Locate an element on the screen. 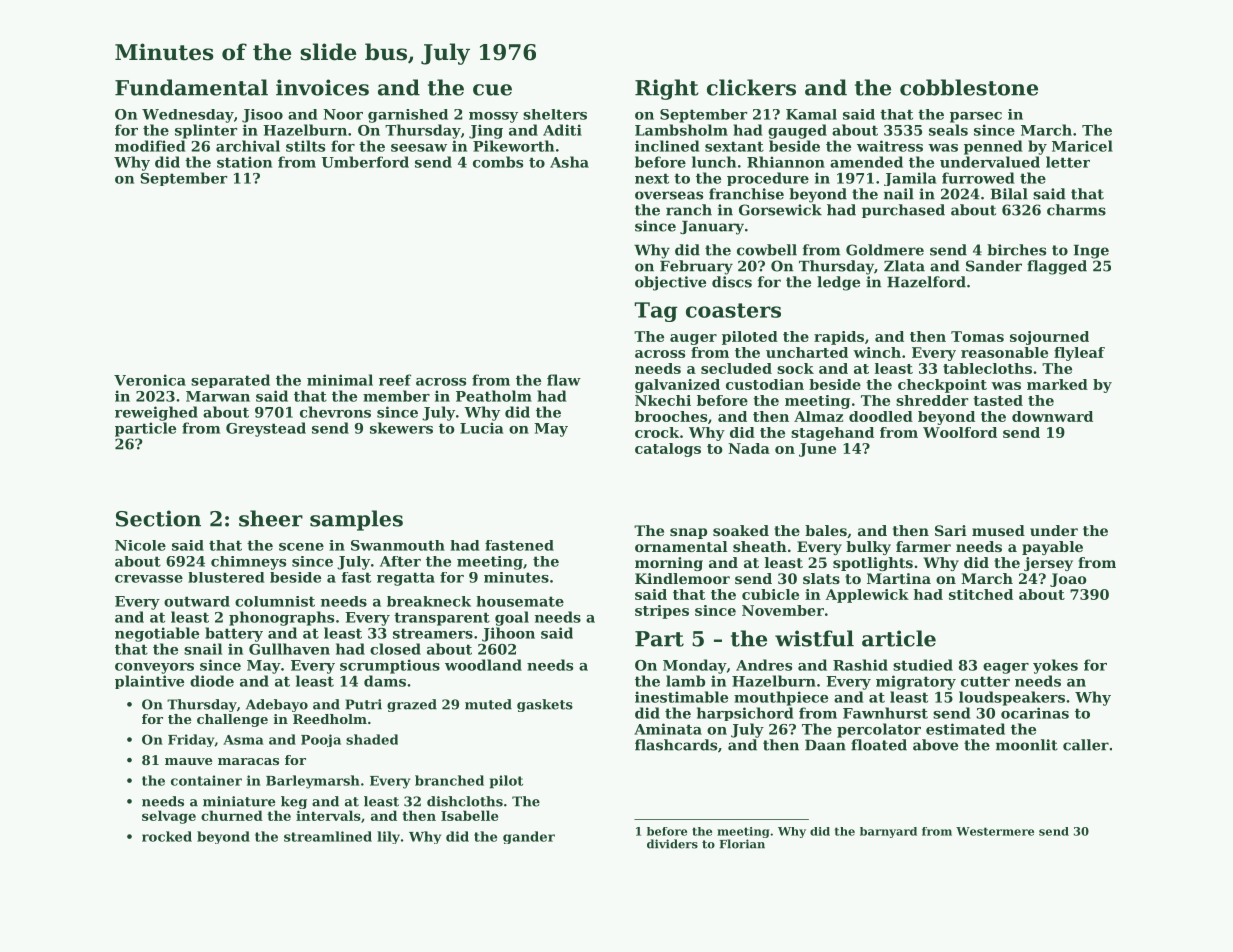 This screenshot has height=952, width=1233. Veronica is located at coordinates (150, 380).
